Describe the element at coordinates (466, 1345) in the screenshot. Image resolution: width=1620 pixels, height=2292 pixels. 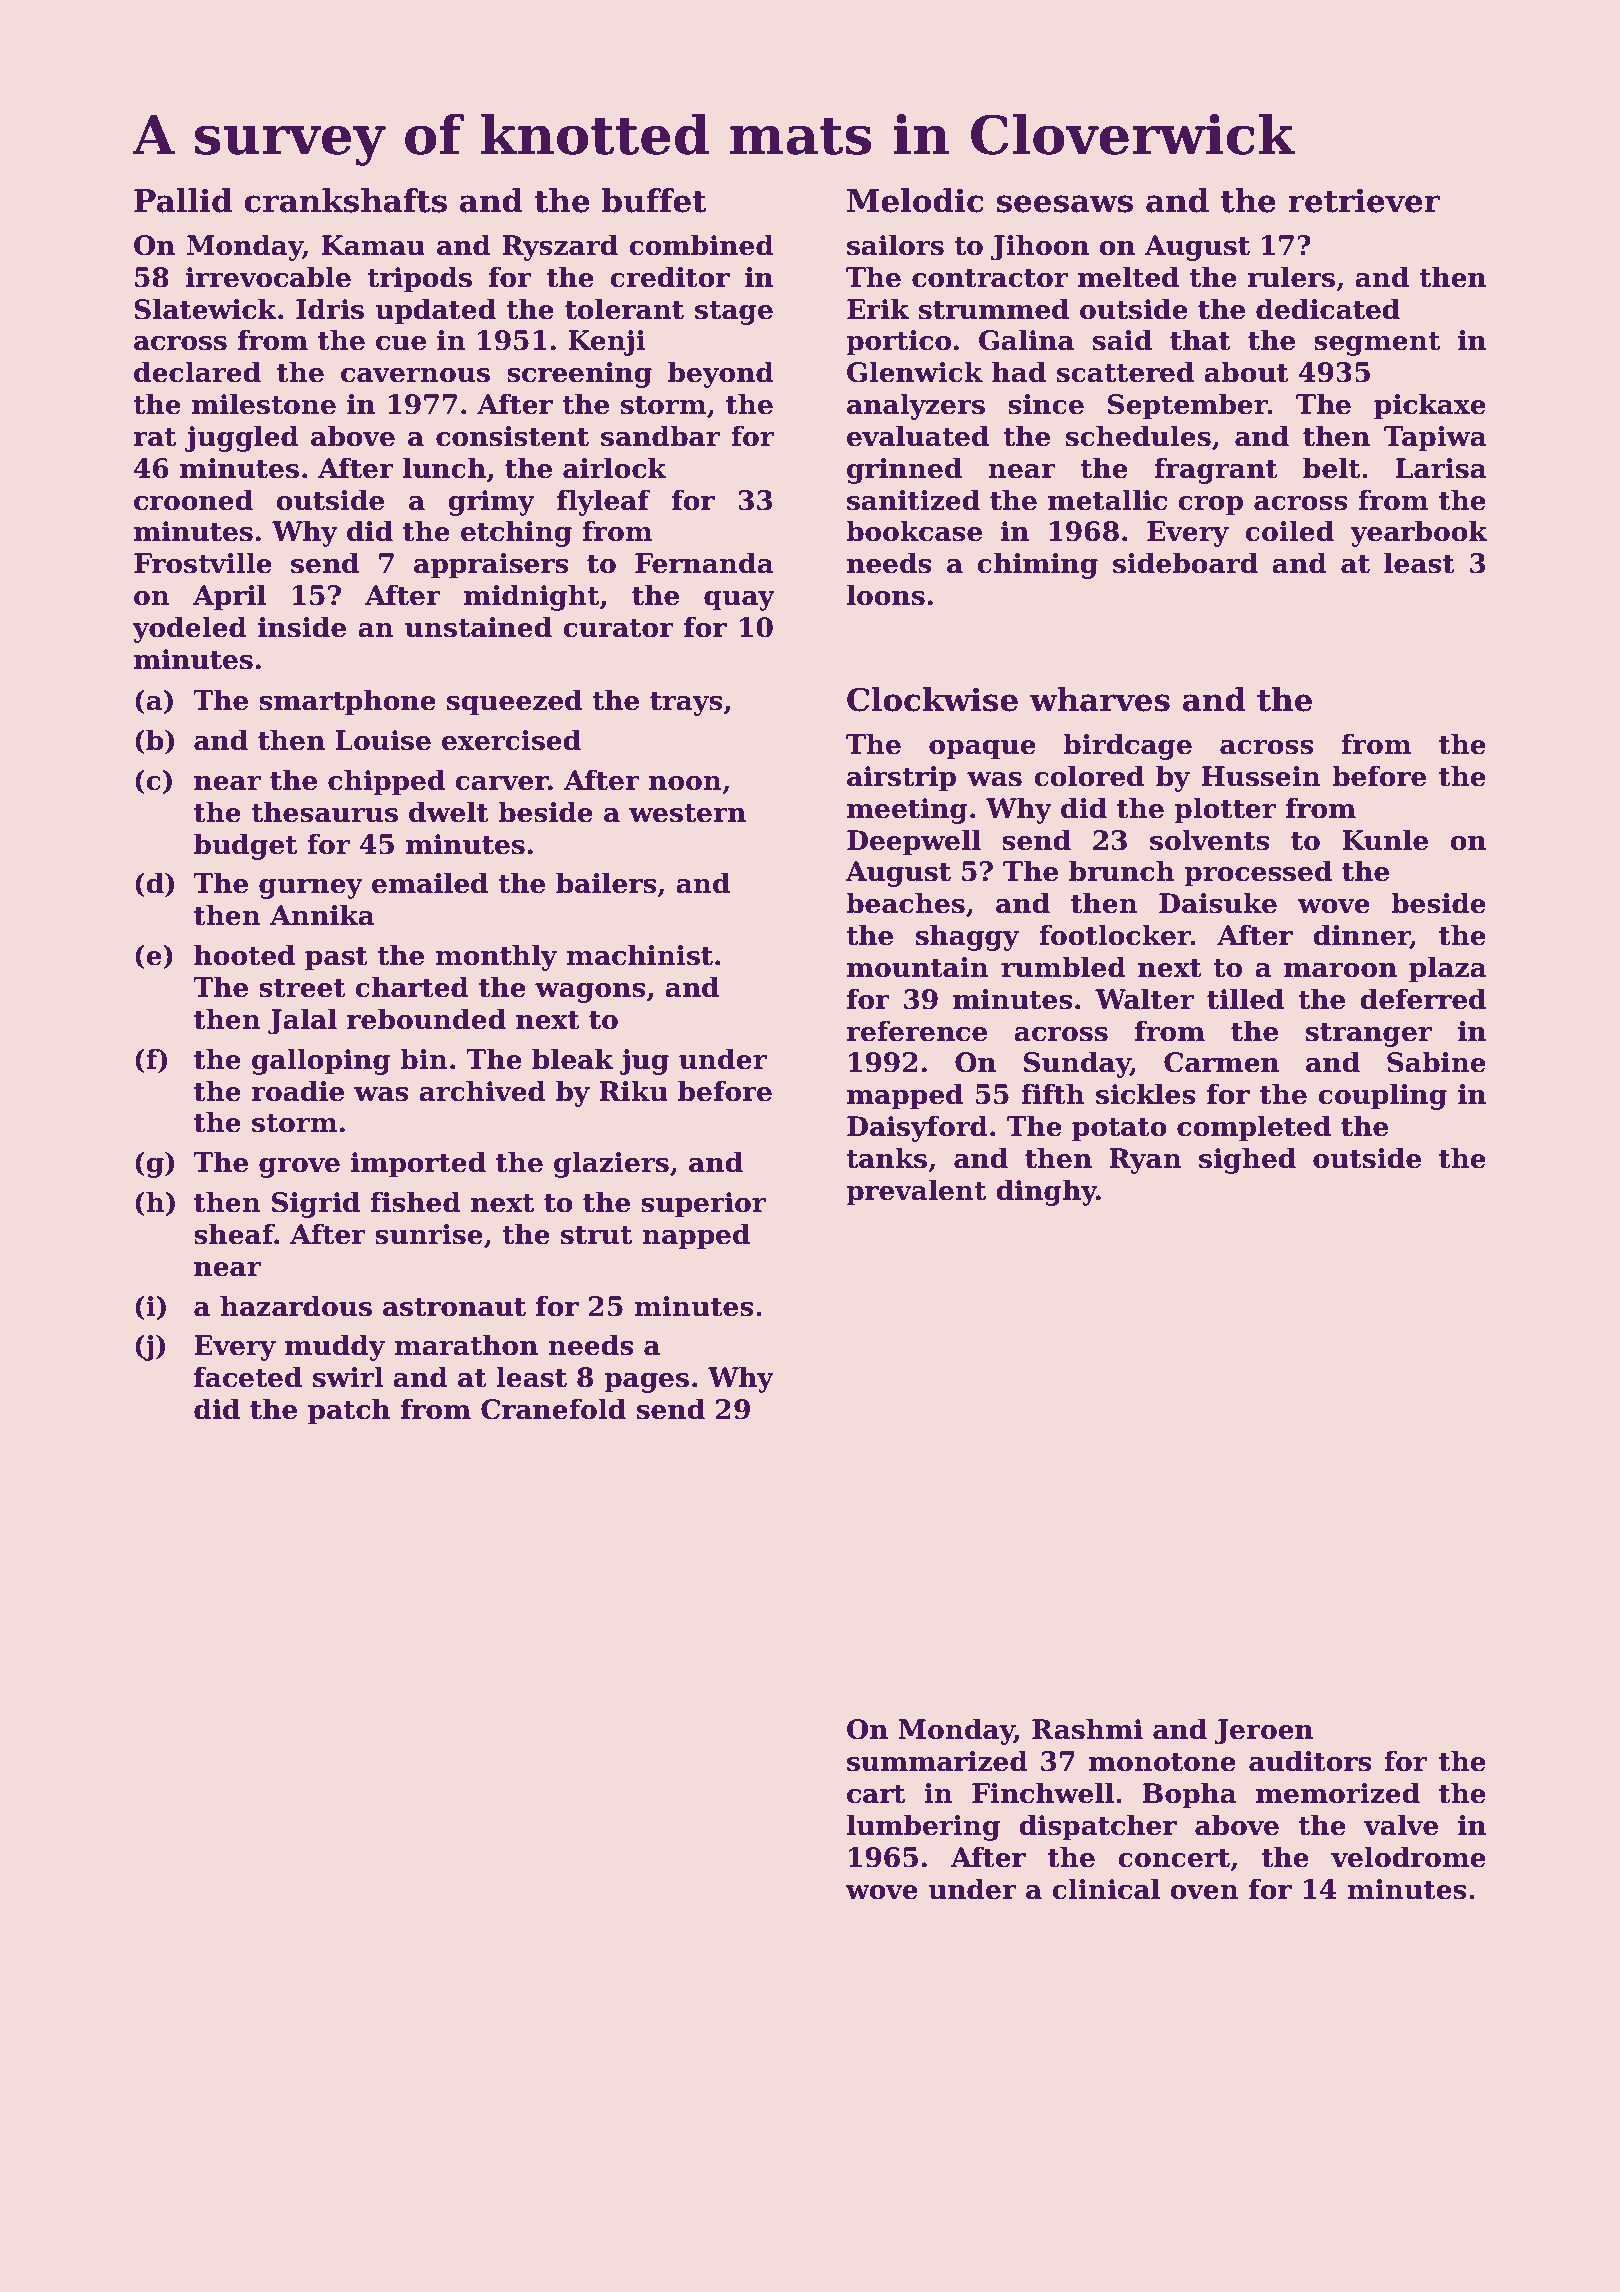
I see `marathon` at that location.
